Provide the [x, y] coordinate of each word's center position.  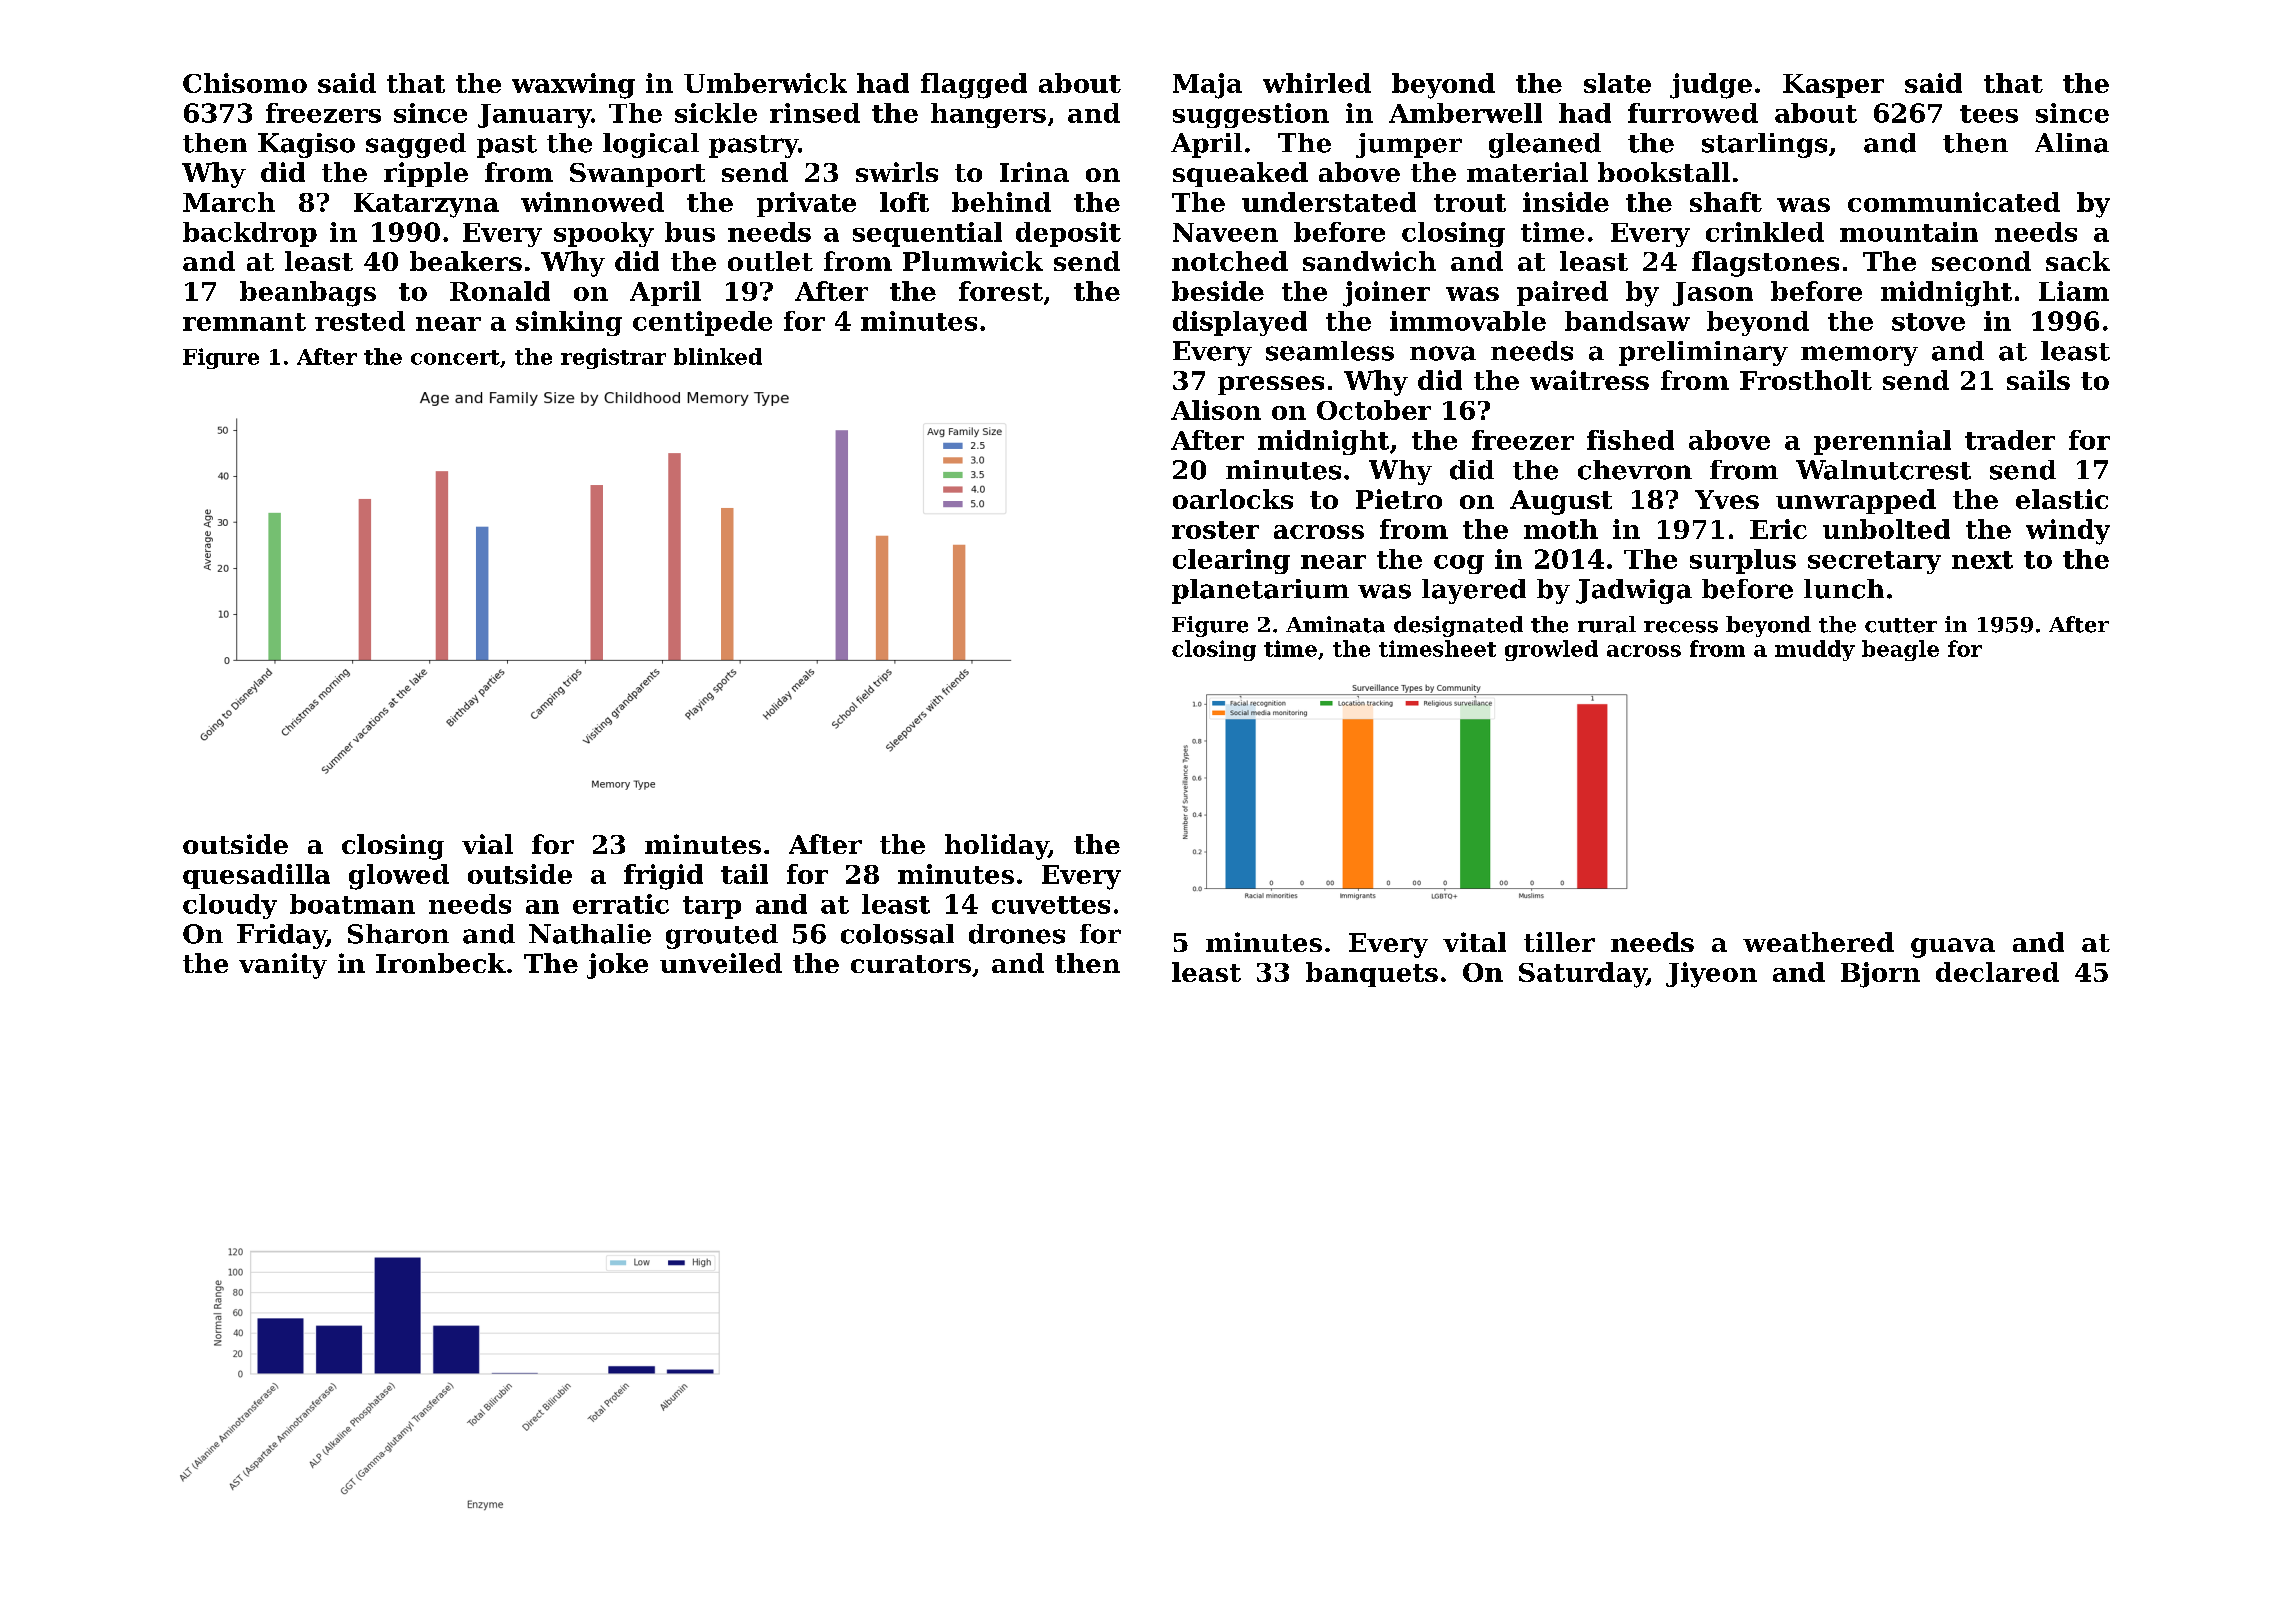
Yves [1727, 499]
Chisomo [245, 83]
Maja [1207, 86]
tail [744, 874]
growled [1551, 650]
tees [1989, 114]
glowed [399, 877]
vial [487, 844]
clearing [1231, 561]
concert [455, 357]
